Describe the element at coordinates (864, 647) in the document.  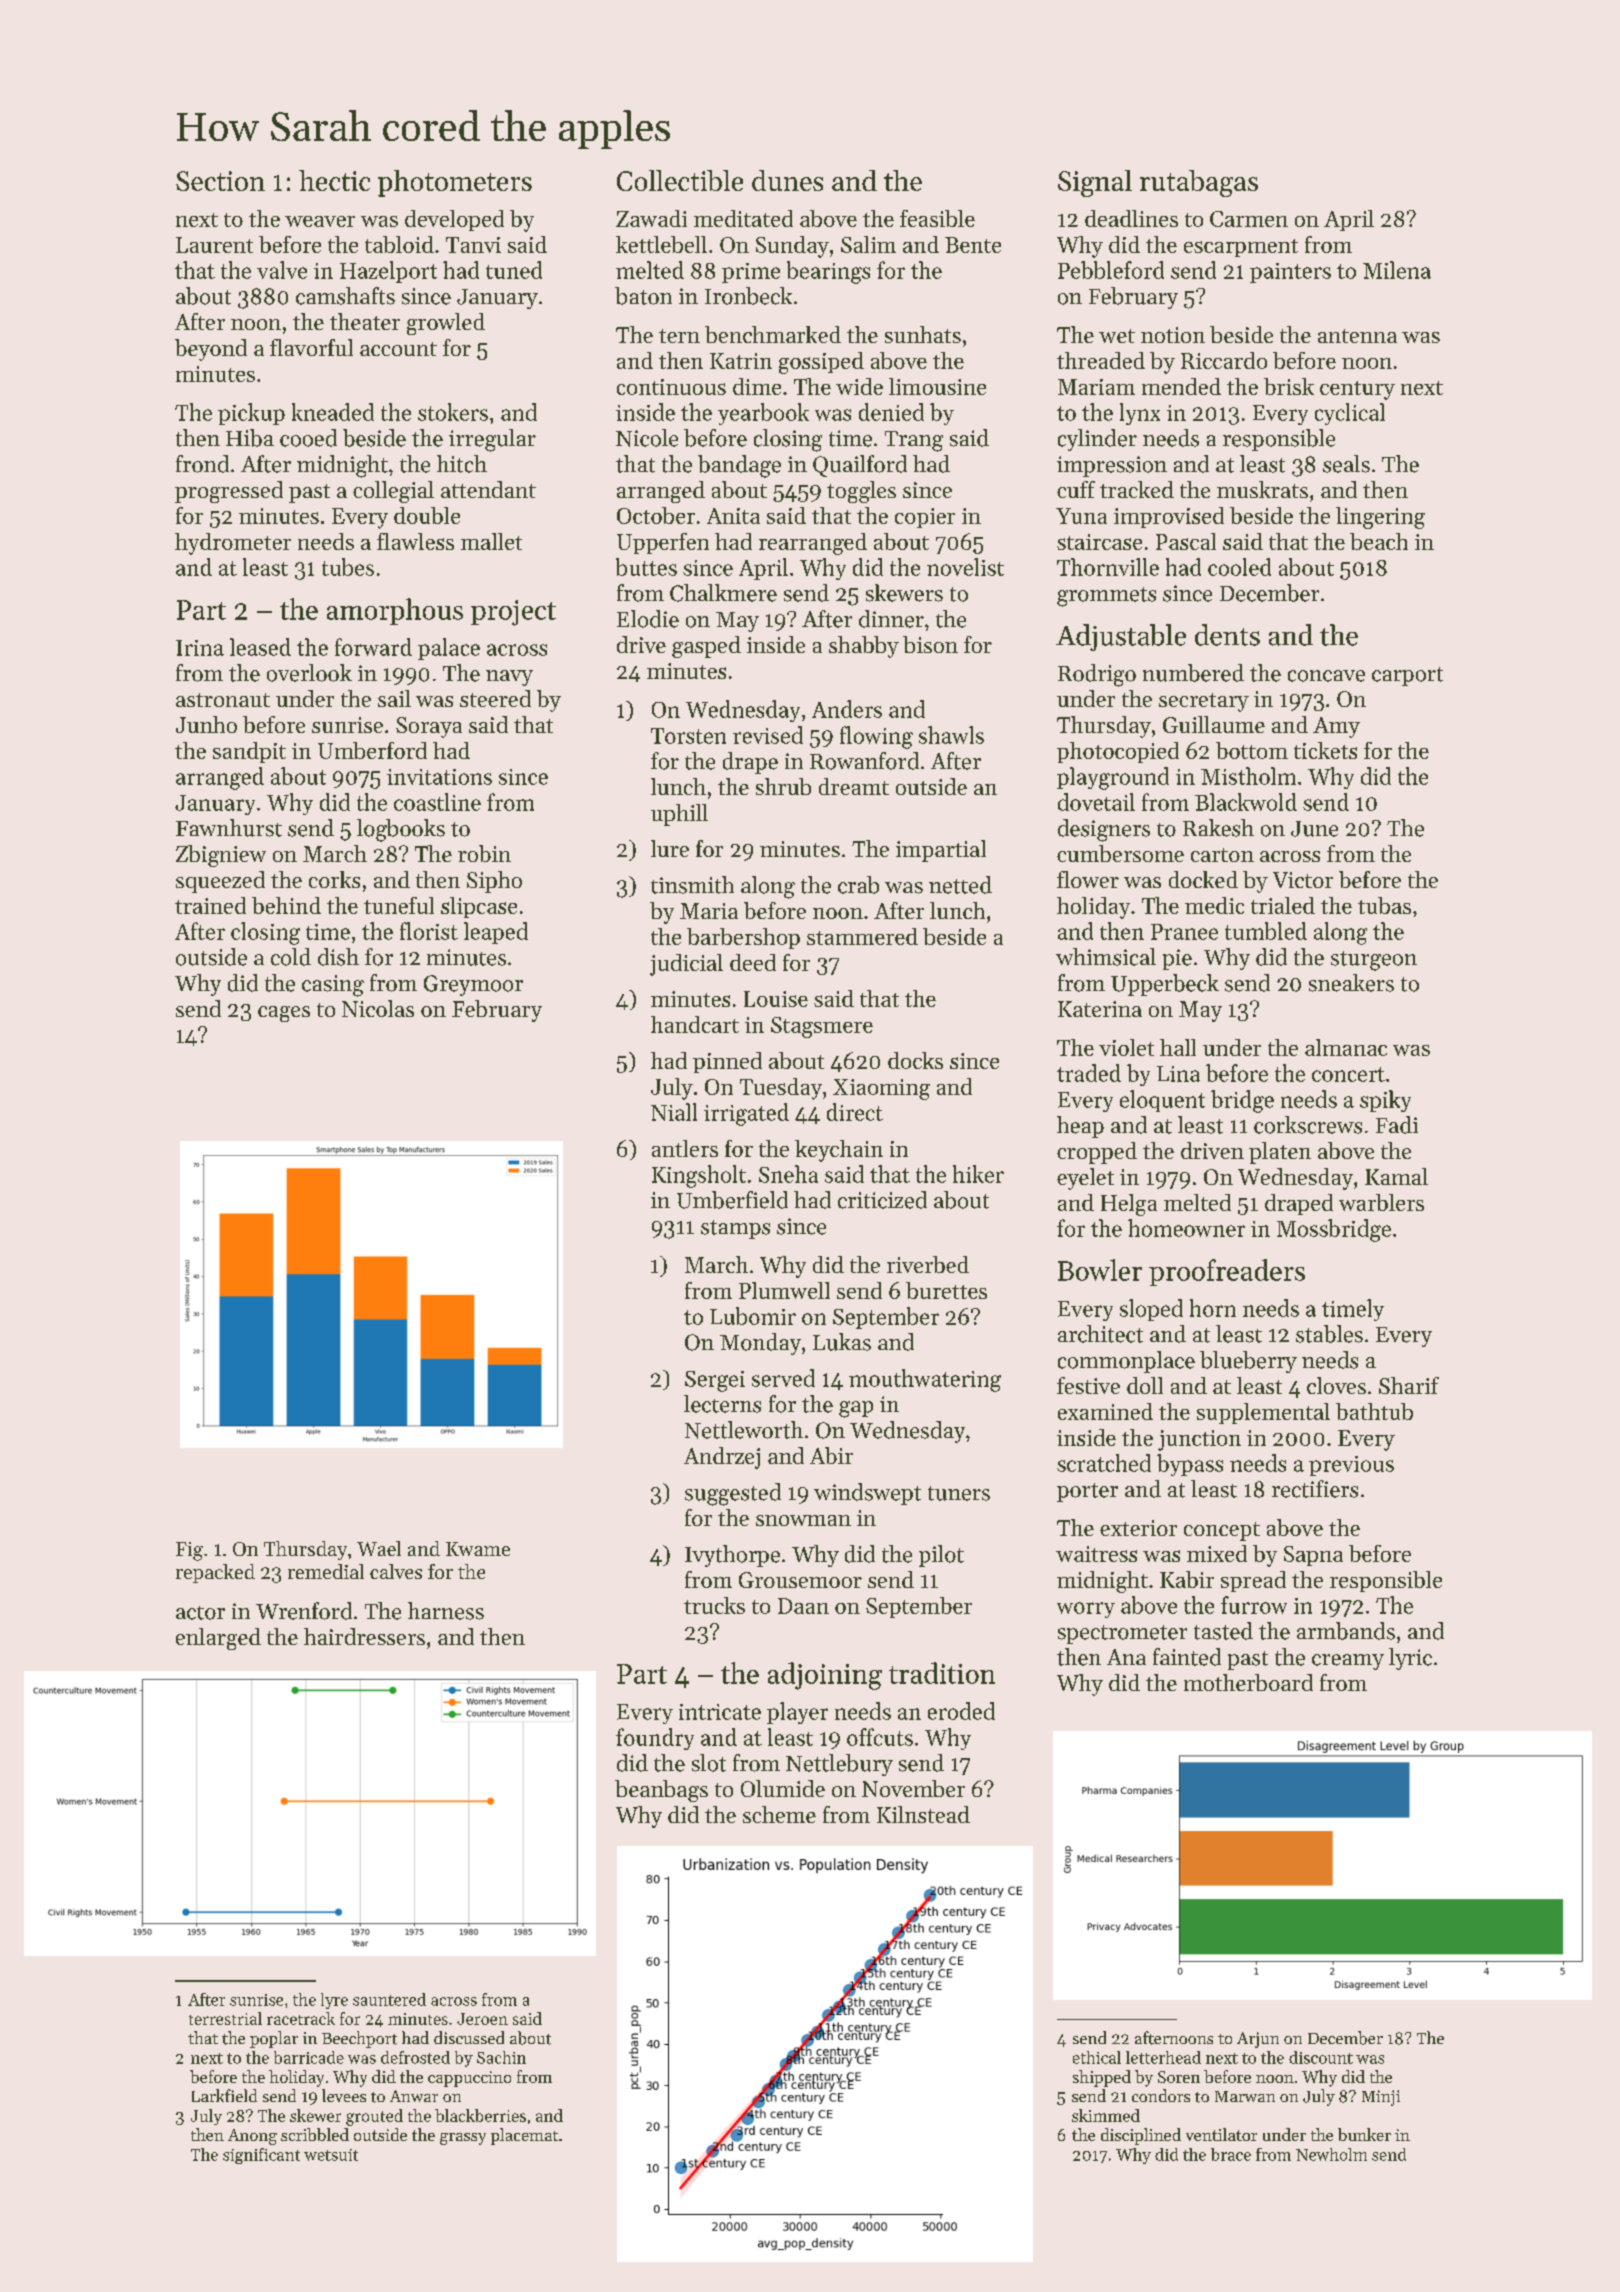
I see `shabby` at that location.
